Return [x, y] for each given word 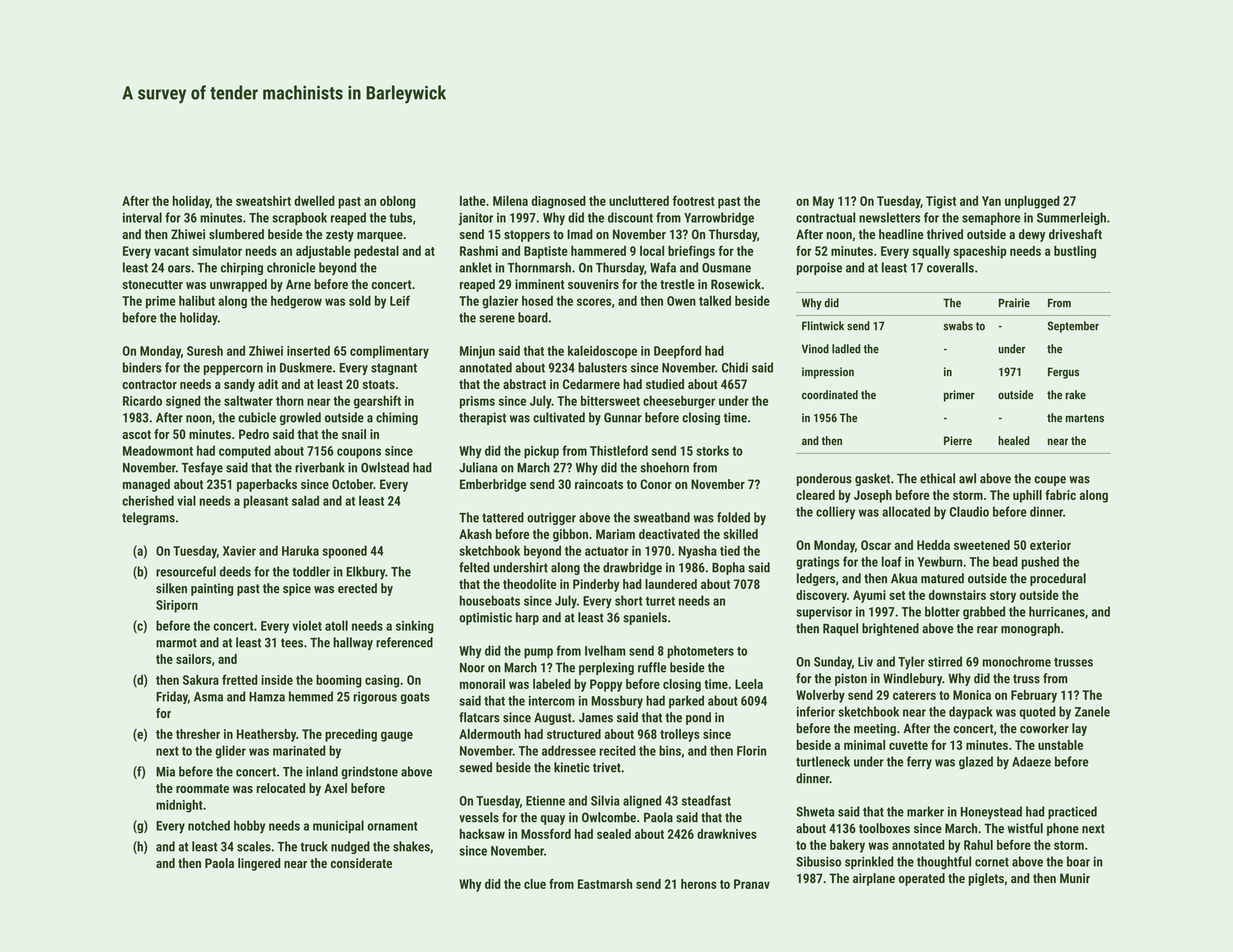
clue [535, 884]
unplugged [1032, 202]
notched [209, 825]
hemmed [311, 696]
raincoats [599, 484]
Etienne [545, 801]
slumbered [236, 234]
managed [146, 485]
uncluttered [639, 201]
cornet [992, 862]
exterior [1050, 545]
